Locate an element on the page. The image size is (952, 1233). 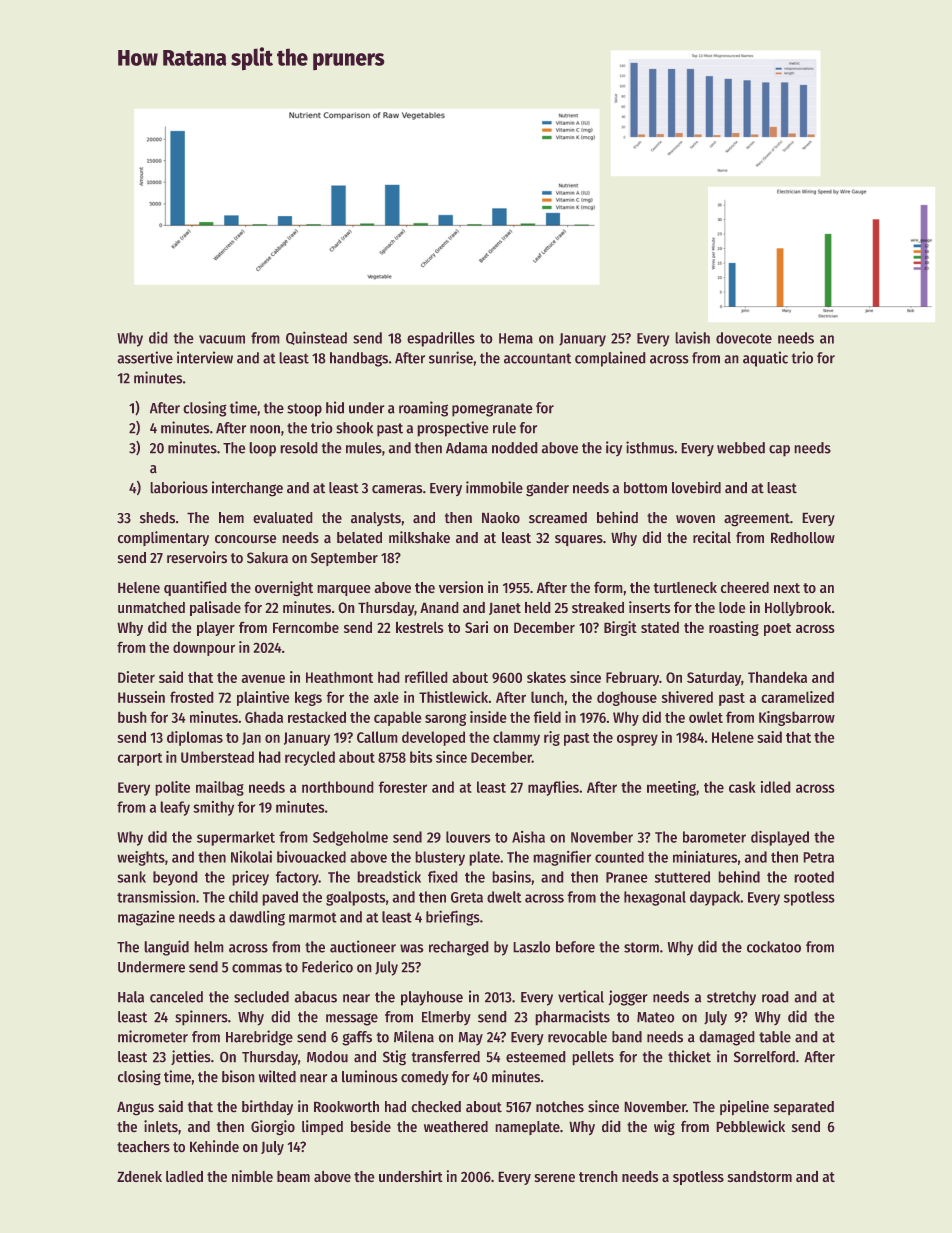
lavish is located at coordinates (692, 337).
